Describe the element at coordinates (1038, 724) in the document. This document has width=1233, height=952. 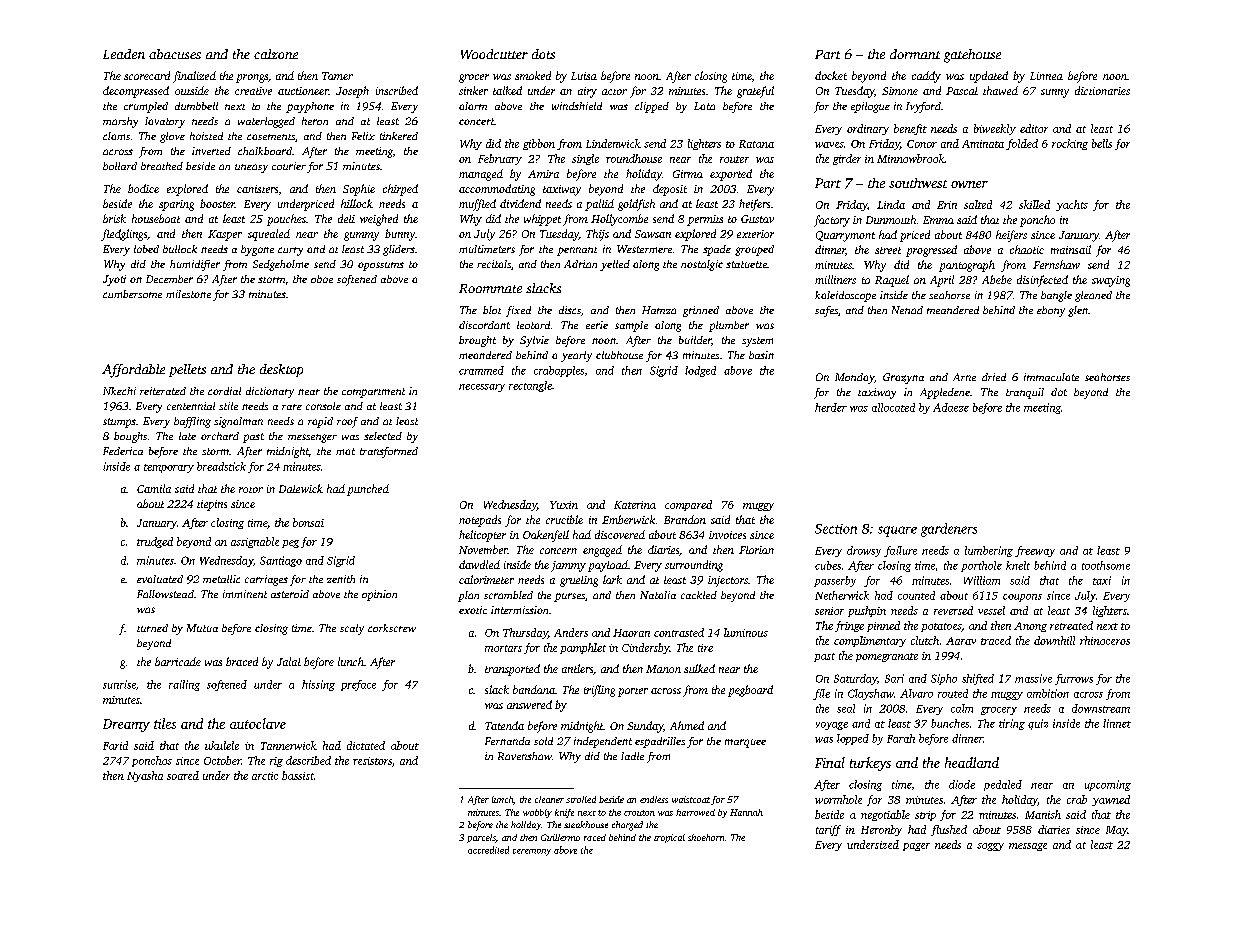
I see `quiz` at that location.
